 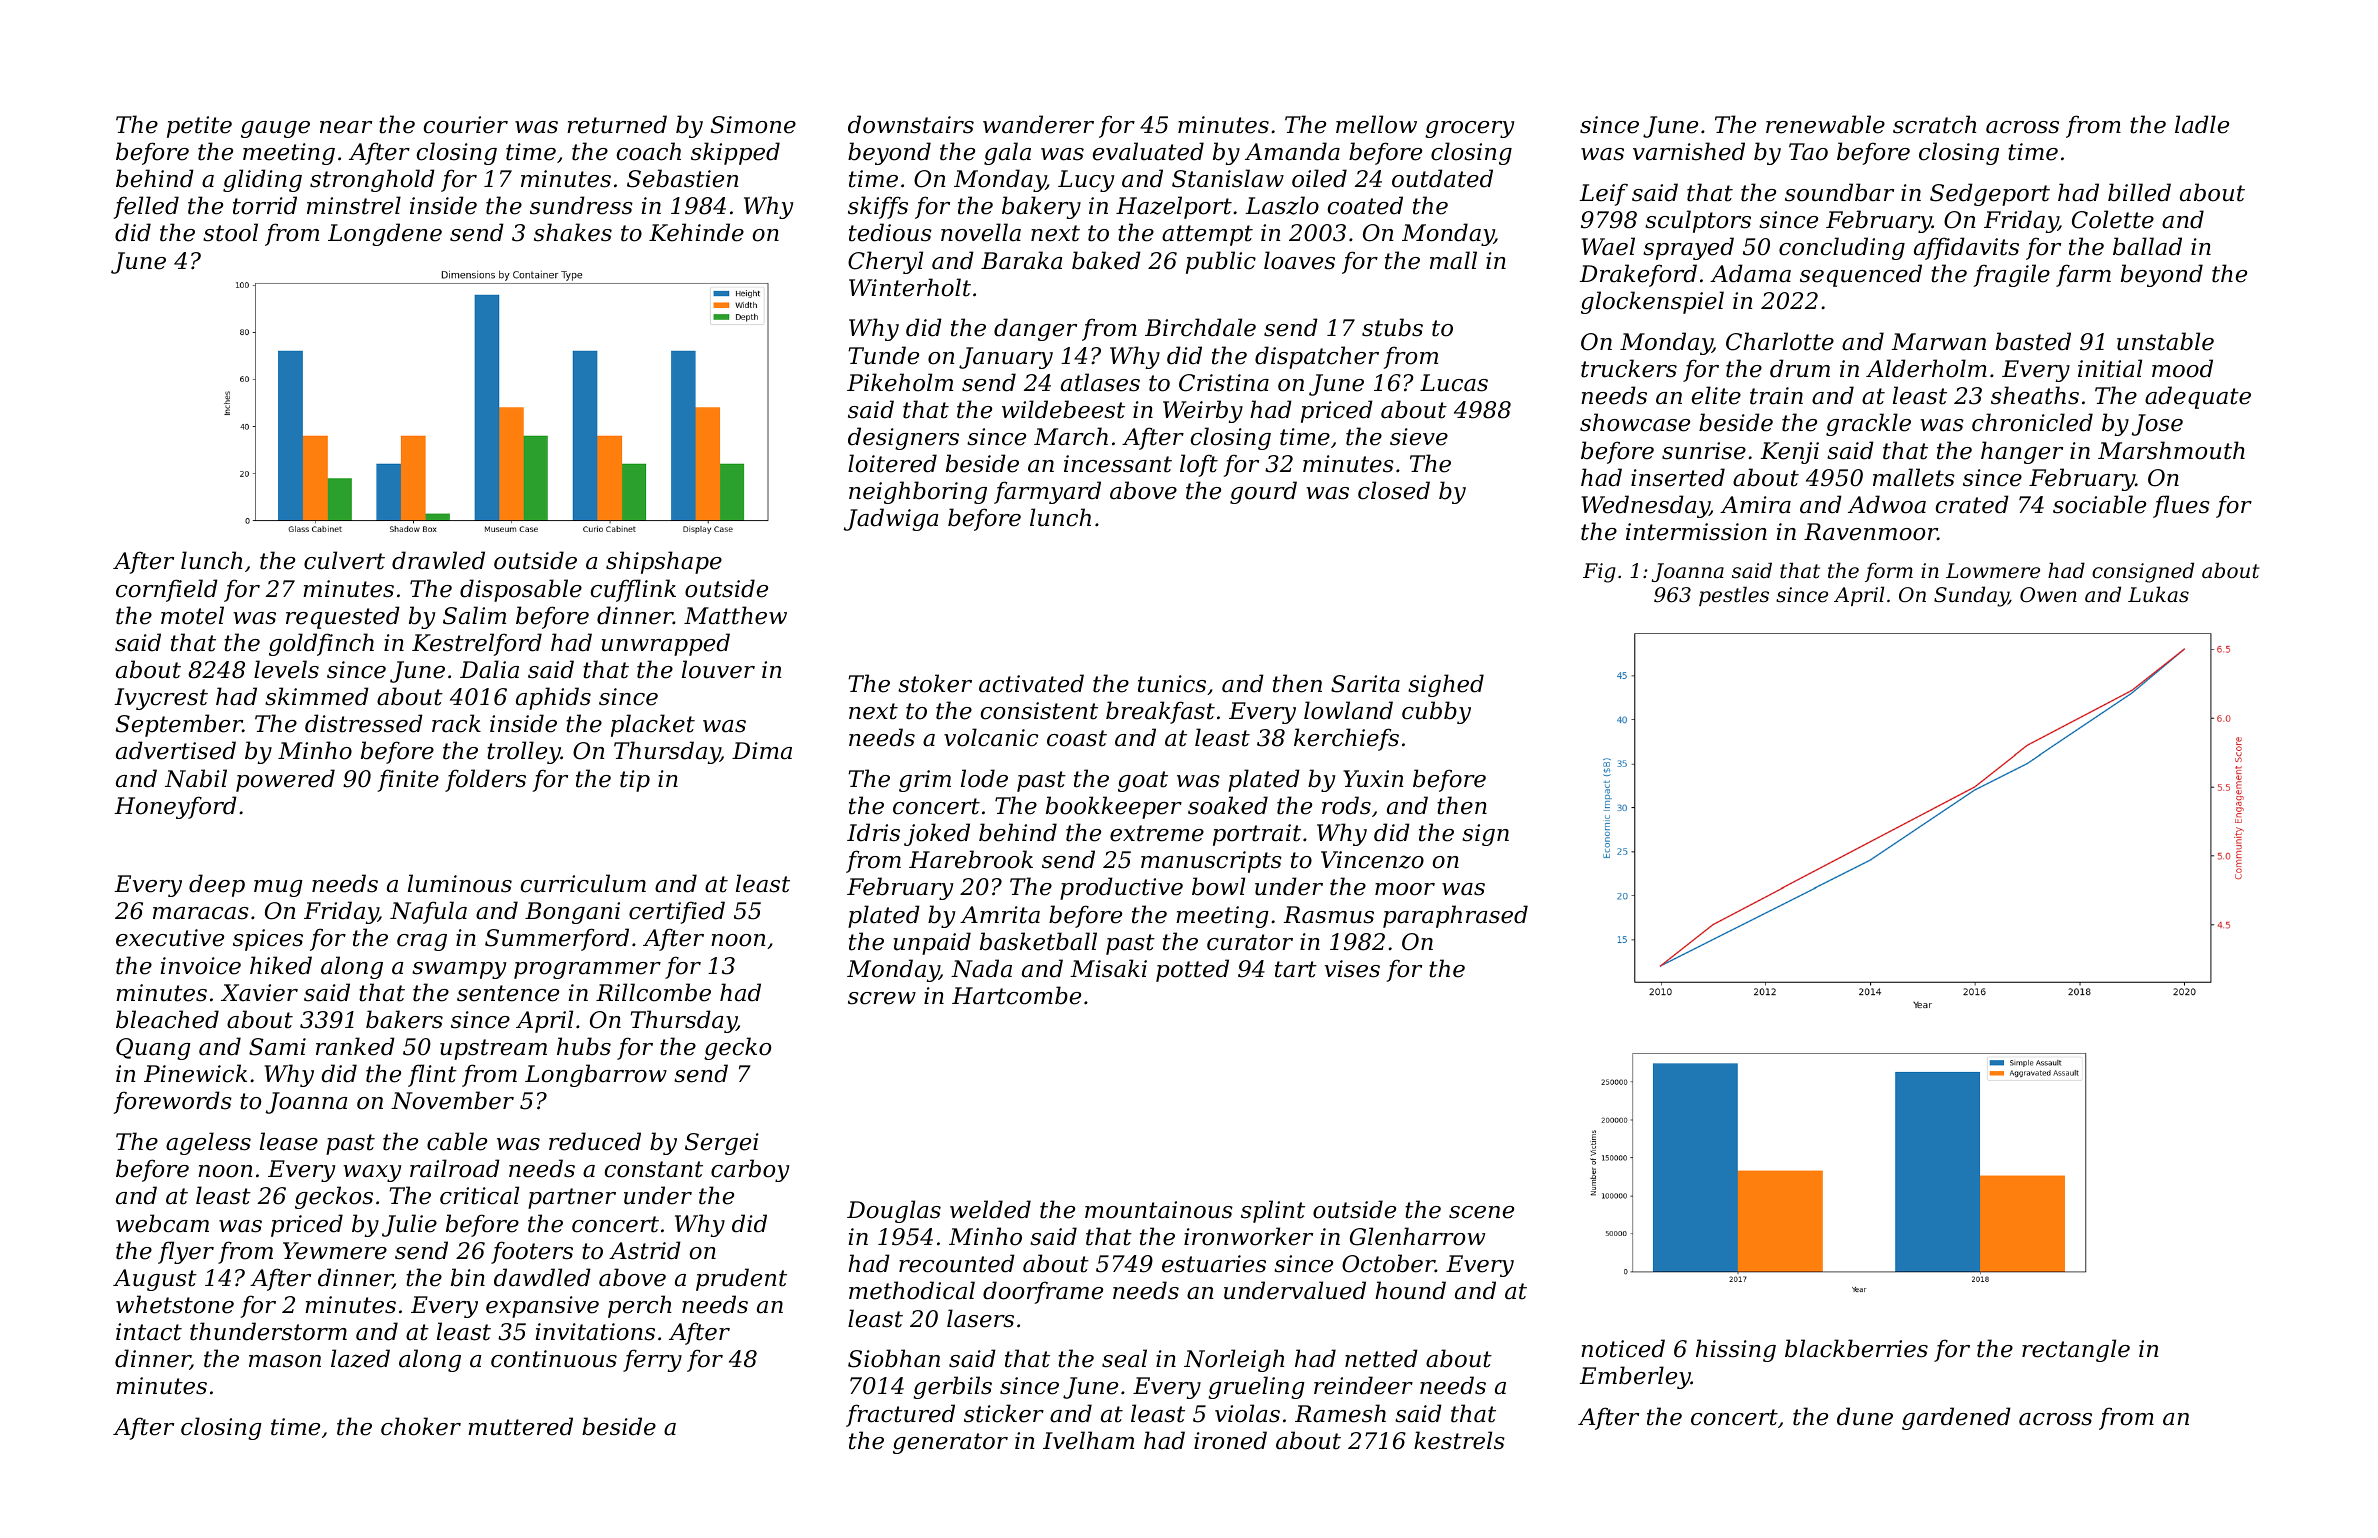 I want to click on pestles, so click(x=1734, y=596).
